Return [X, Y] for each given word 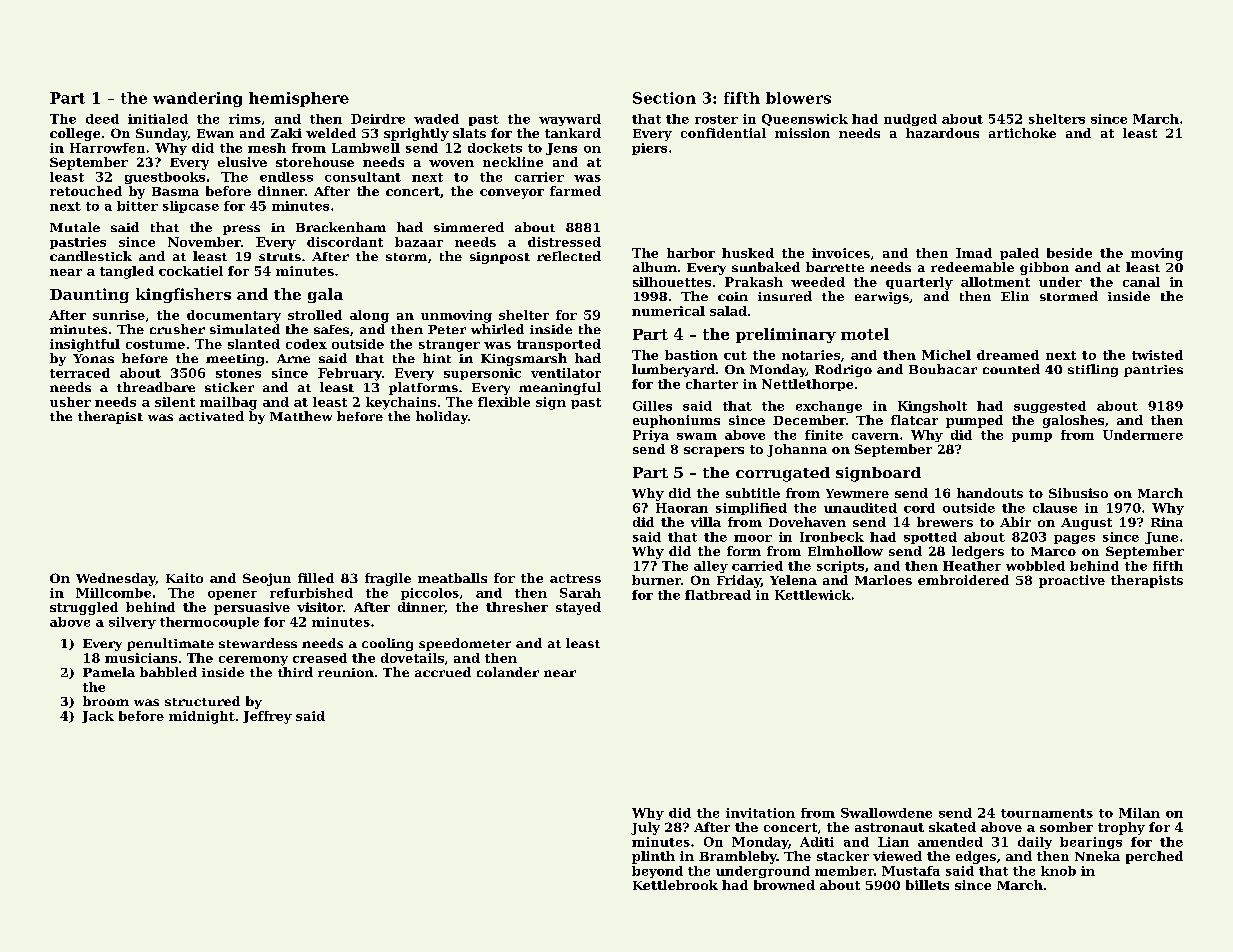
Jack [98, 717]
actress [575, 578]
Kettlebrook [675, 885]
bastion [691, 355]
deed [102, 119]
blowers [798, 98]
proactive [1072, 581]
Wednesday [116, 579]
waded [436, 119]
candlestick [91, 256]
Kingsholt [932, 407]
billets [927, 885]
